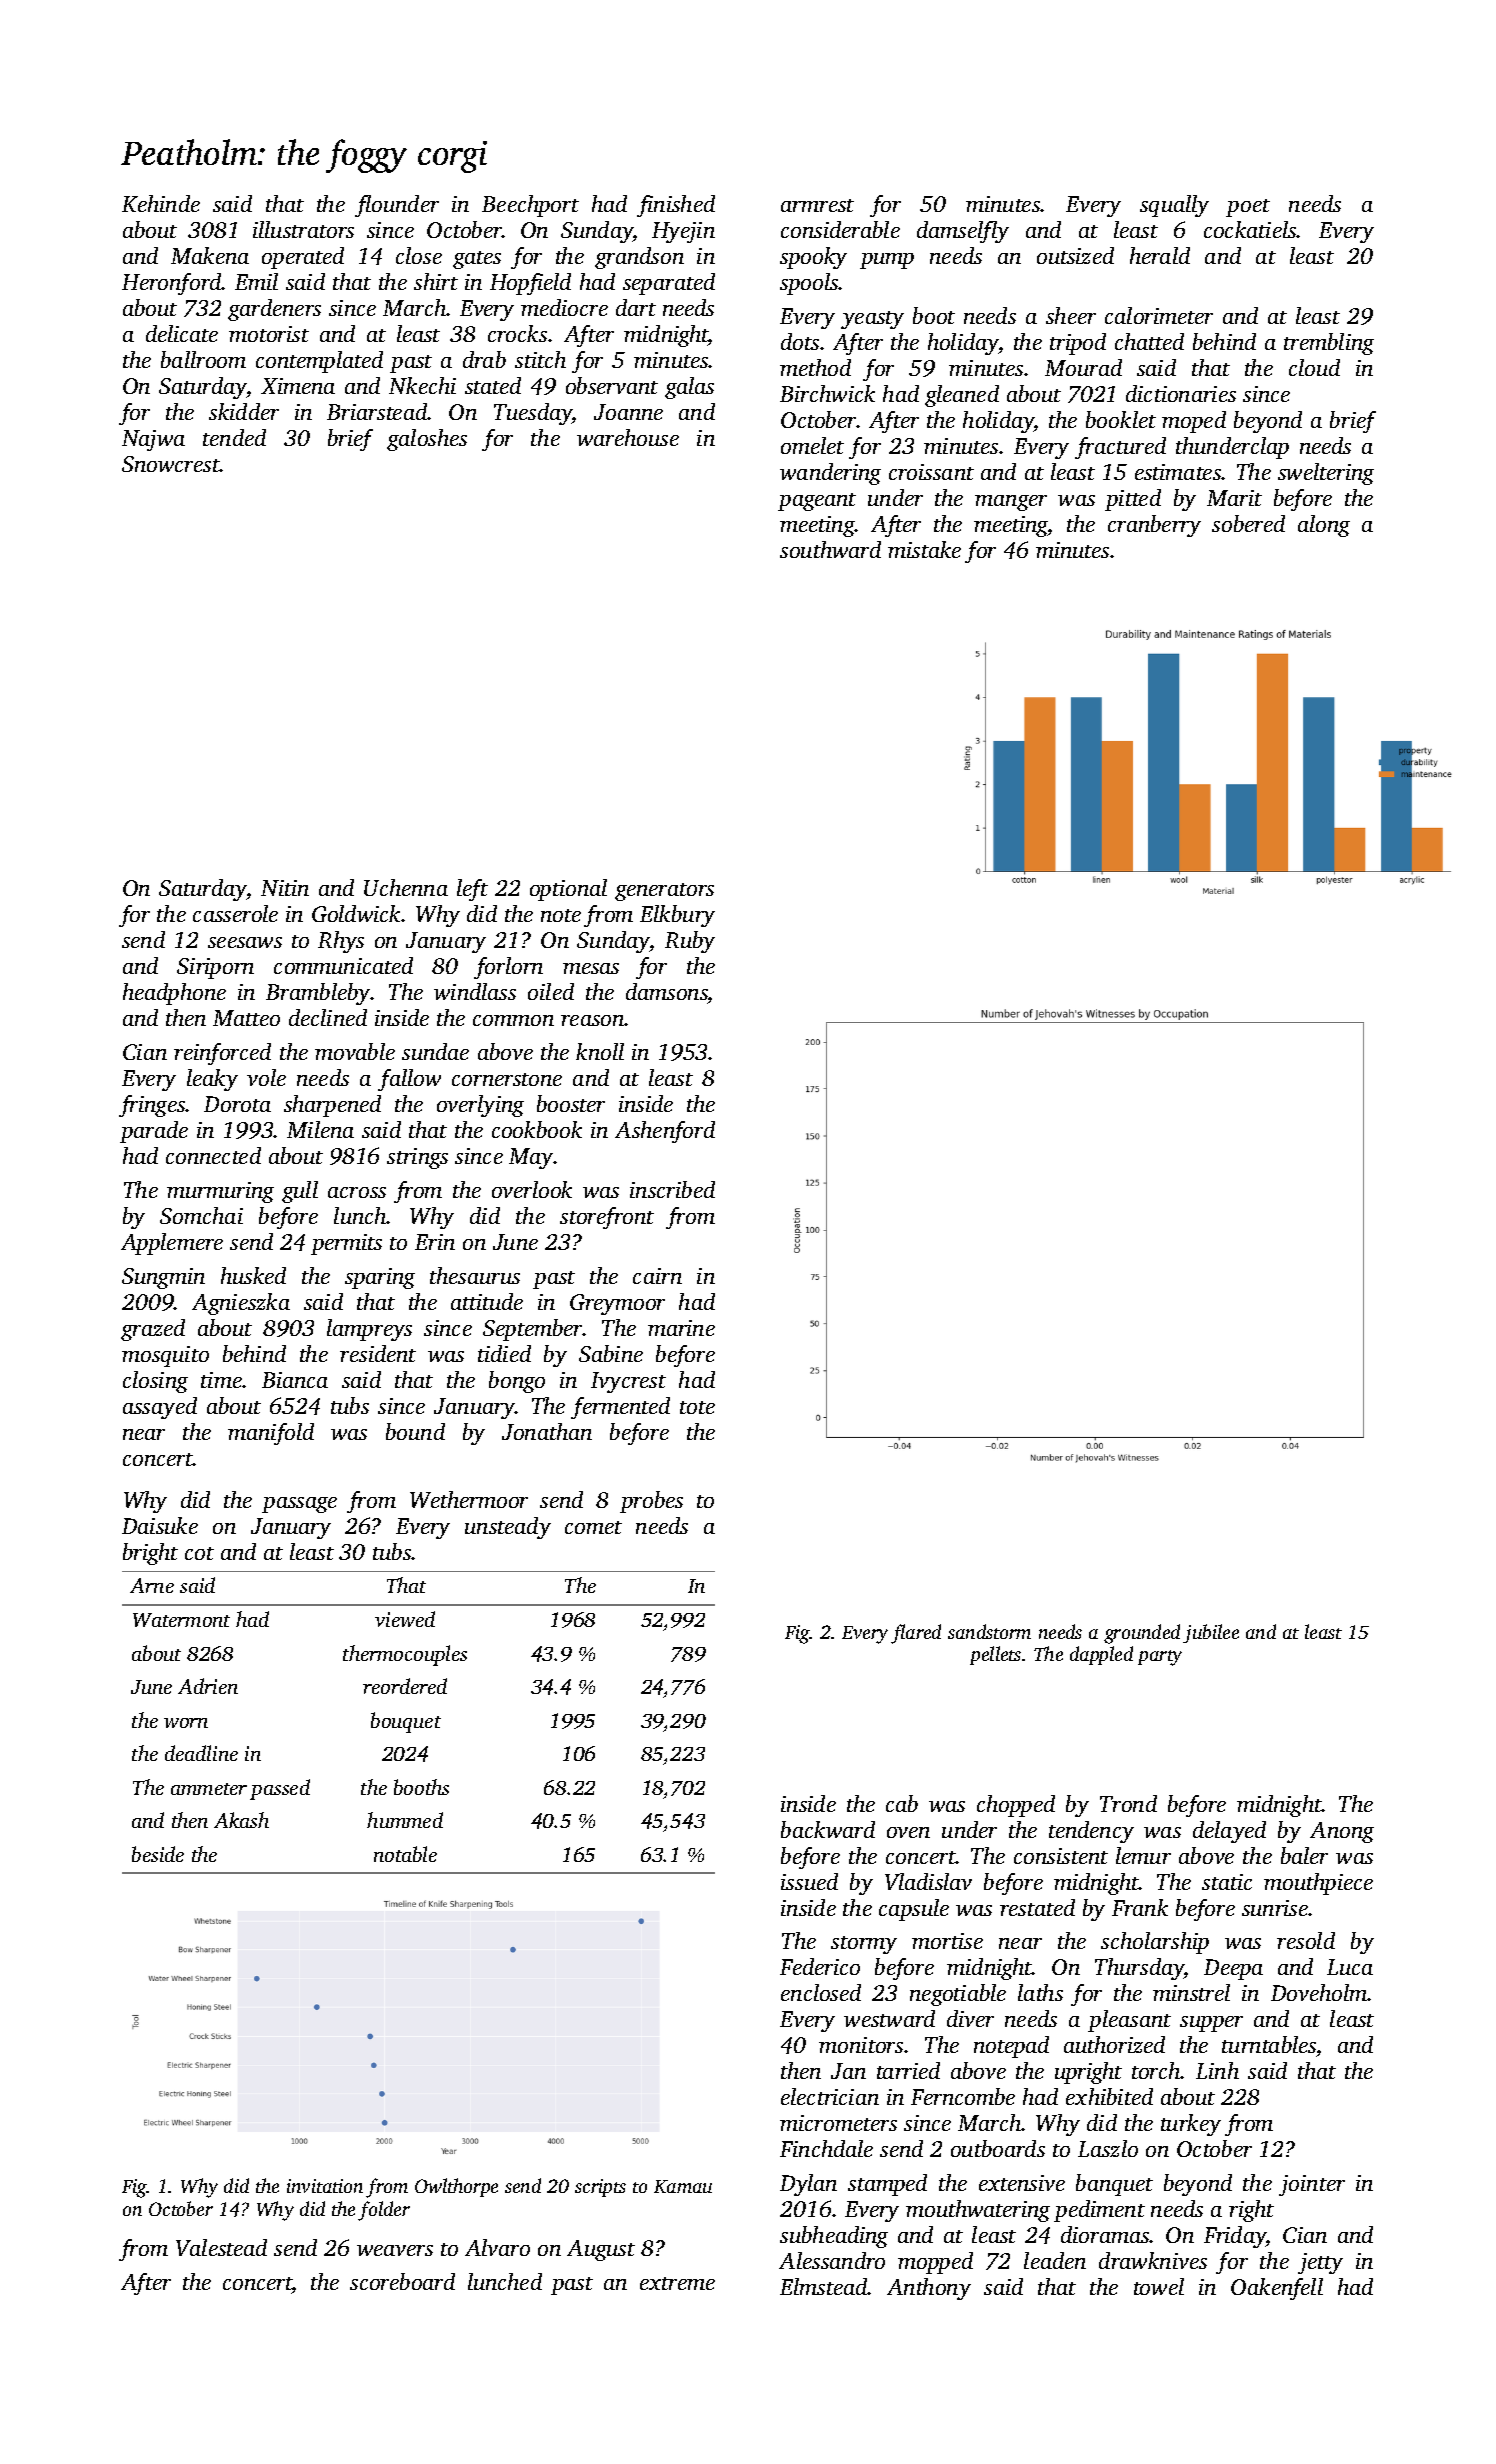 The image size is (1496, 2464). Describe the element at coordinates (241, 1304) in the image. I see `Agnieszka` at that location.
